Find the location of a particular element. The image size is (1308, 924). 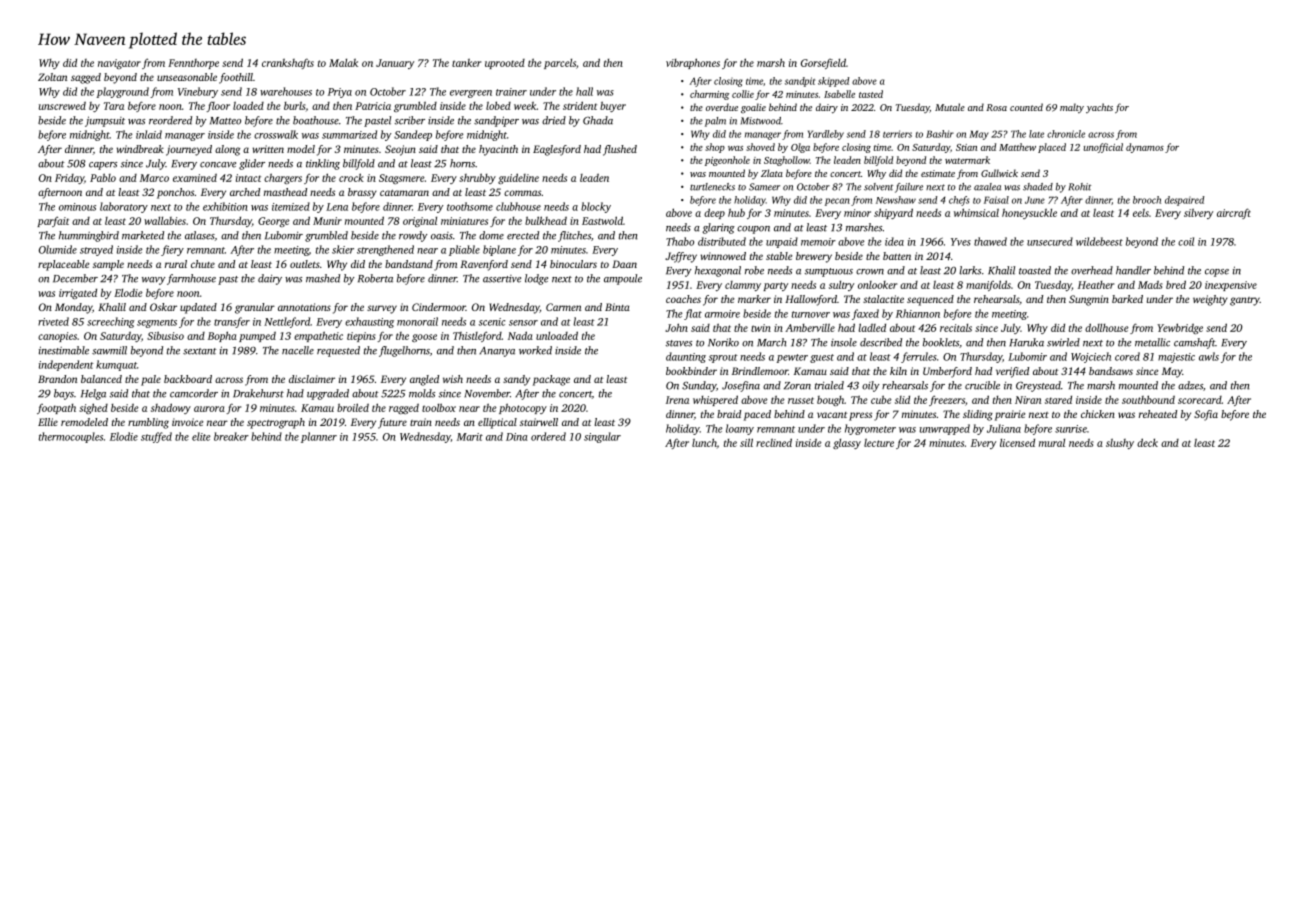

barked is located at coordinates (1127, 299).
